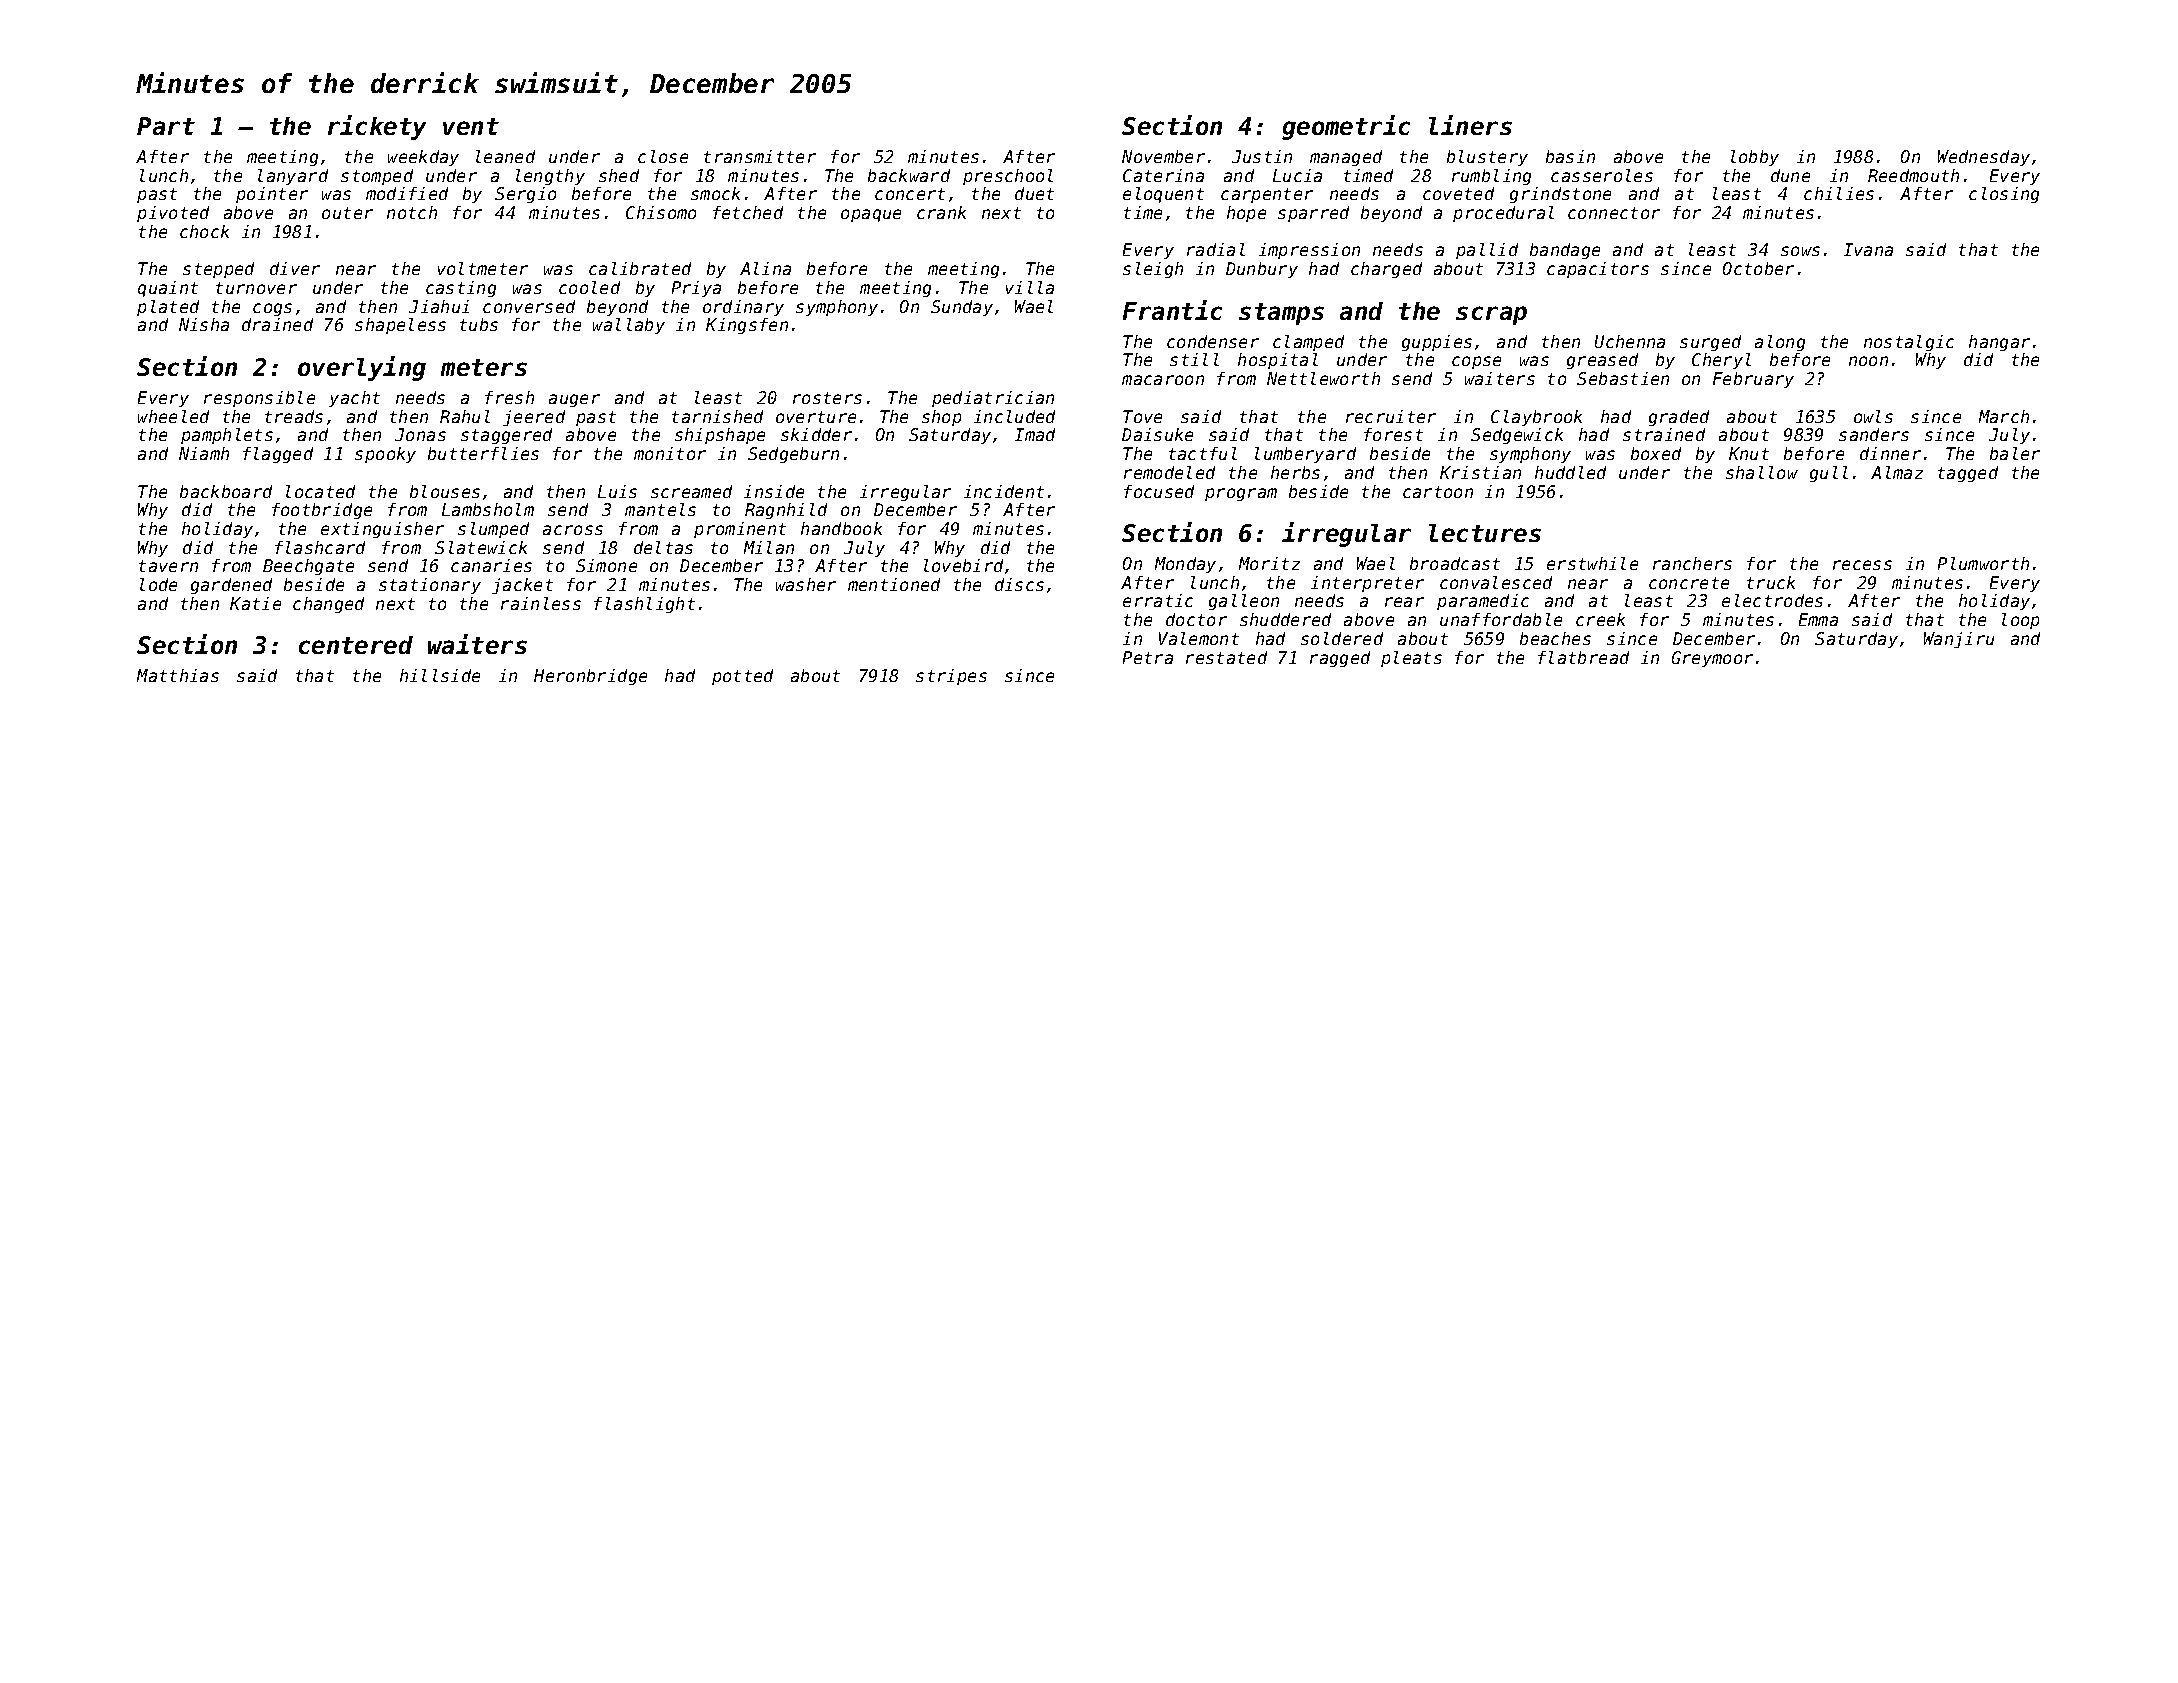 This document has width=2178, height=1683. I want to click on backboard, so click(226, 491).
